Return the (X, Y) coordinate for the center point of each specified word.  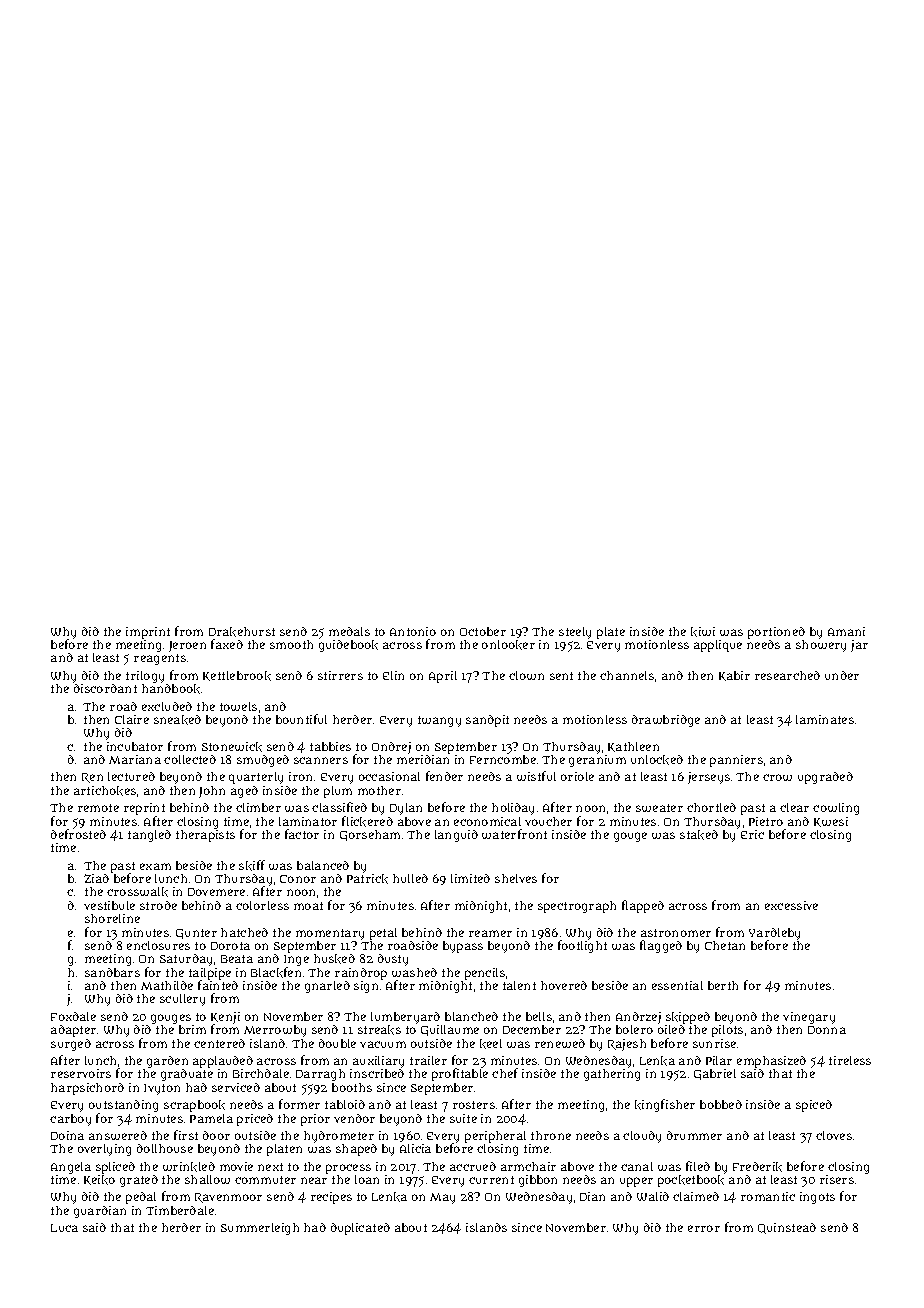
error (704, 1228)
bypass (463, 947)
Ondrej (391, 748)
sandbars (112, 972)
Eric (752, 834)
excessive (791, 905)
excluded (167, 706)
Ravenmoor (228, 1198)
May (442, 1198)
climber (258, 807)
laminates (825, 719)
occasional (389, 776)
